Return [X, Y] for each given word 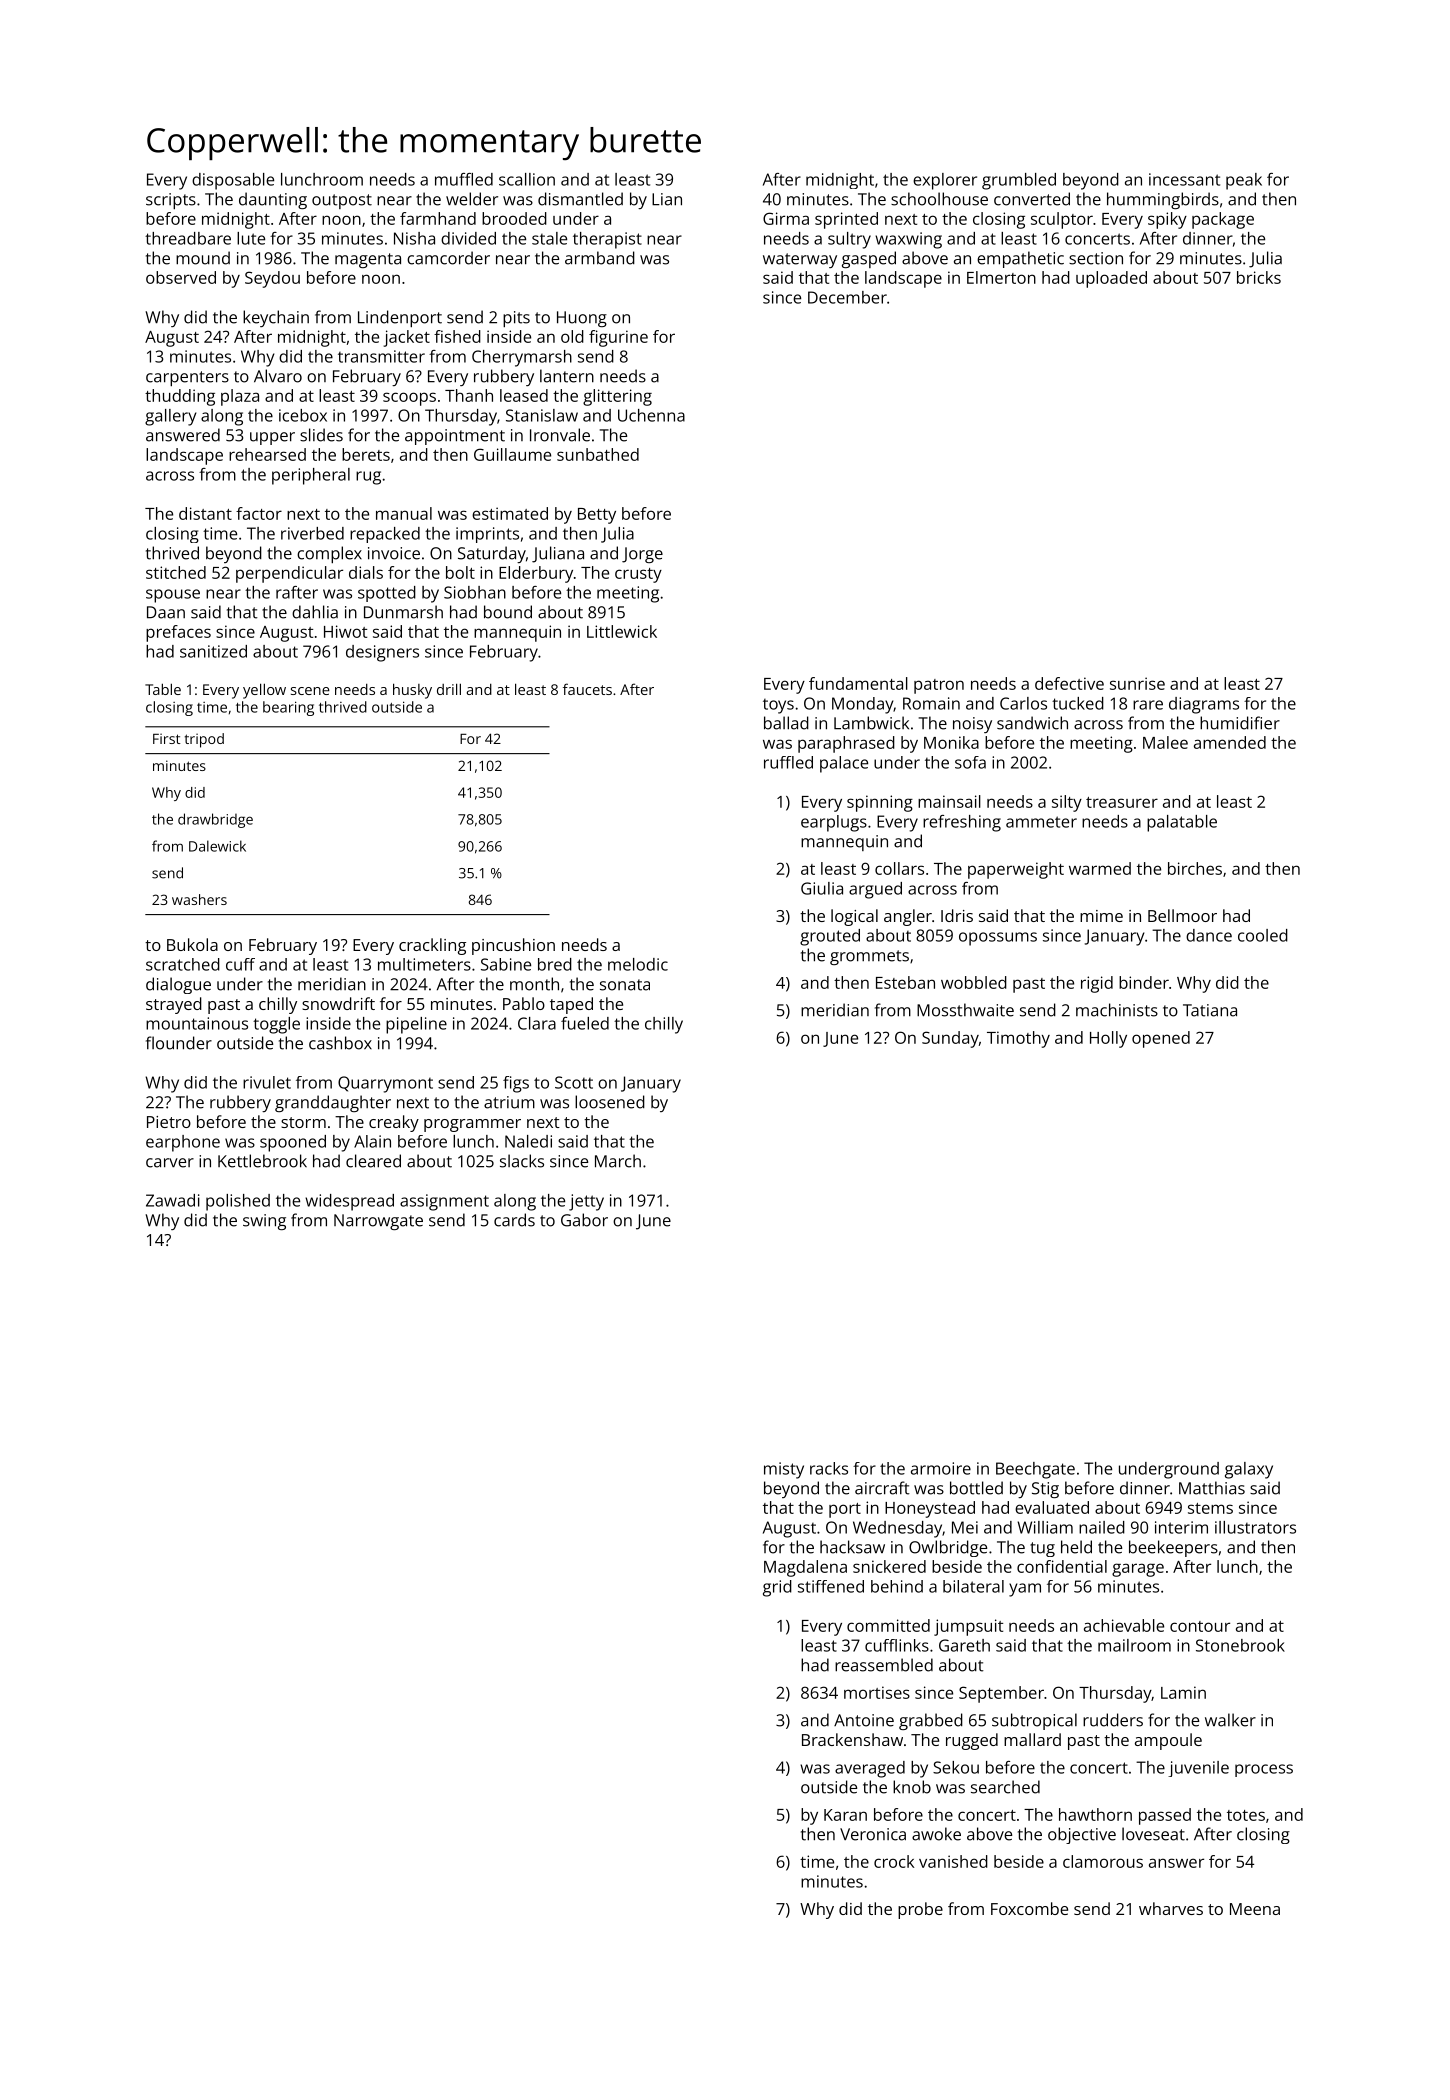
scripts [171, 201]
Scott [574, 1082]
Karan [845, 1815]
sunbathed [598, 454]
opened [1161, 1039]
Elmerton [1001, 277]
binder [1144, 982]
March [618, 1161]
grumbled [1019, 181]
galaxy [1249, 1470]
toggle [276, 1025]
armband [600, 258]
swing [264, 1222]
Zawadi [173, 1200]
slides [321, 435]
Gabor [584, 1220]
